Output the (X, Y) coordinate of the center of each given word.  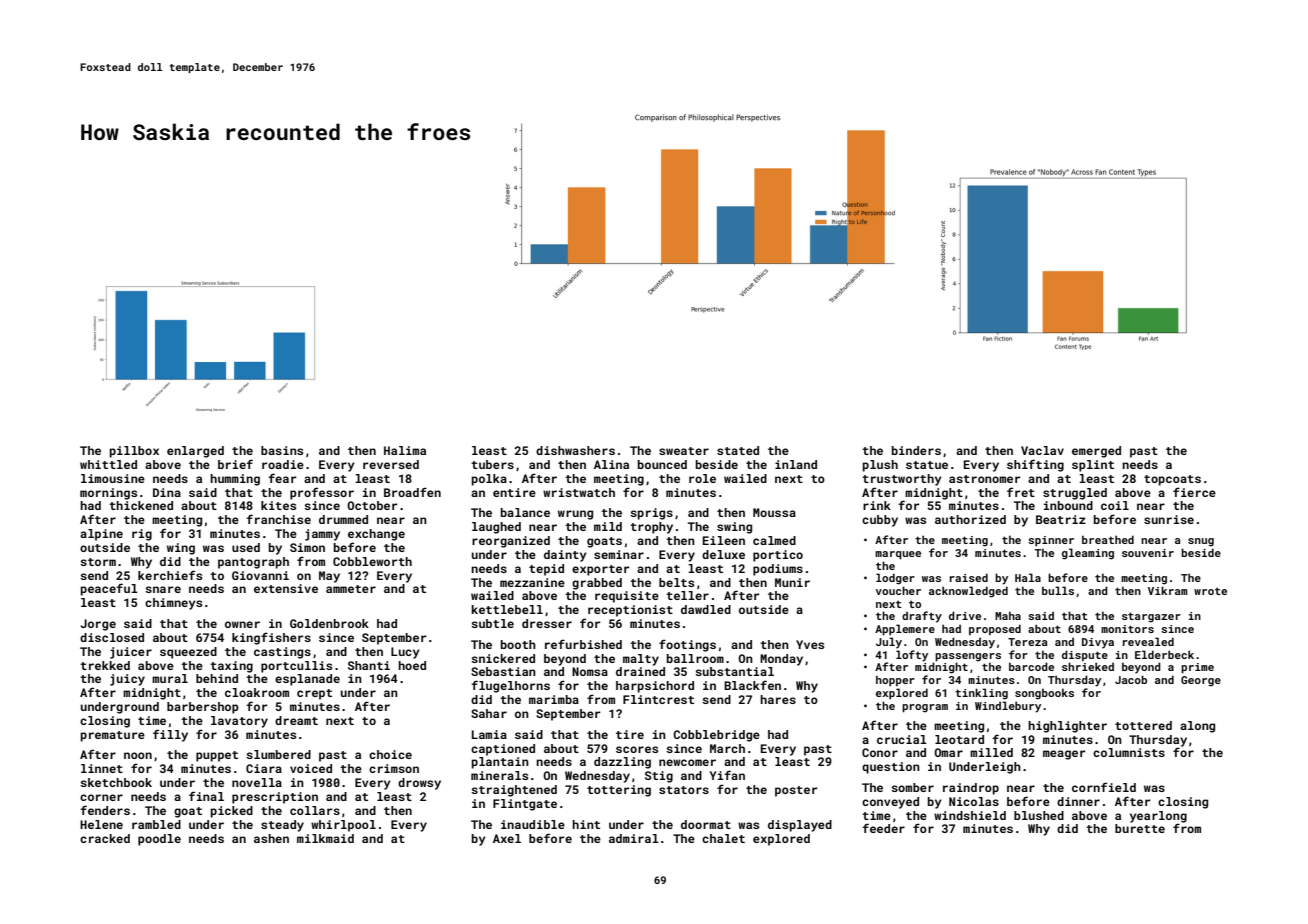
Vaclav (1042, 450)
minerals (499, 775)
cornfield (1104, 787)
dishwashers (575, 450)
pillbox (134, 452)
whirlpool (343, 826)
